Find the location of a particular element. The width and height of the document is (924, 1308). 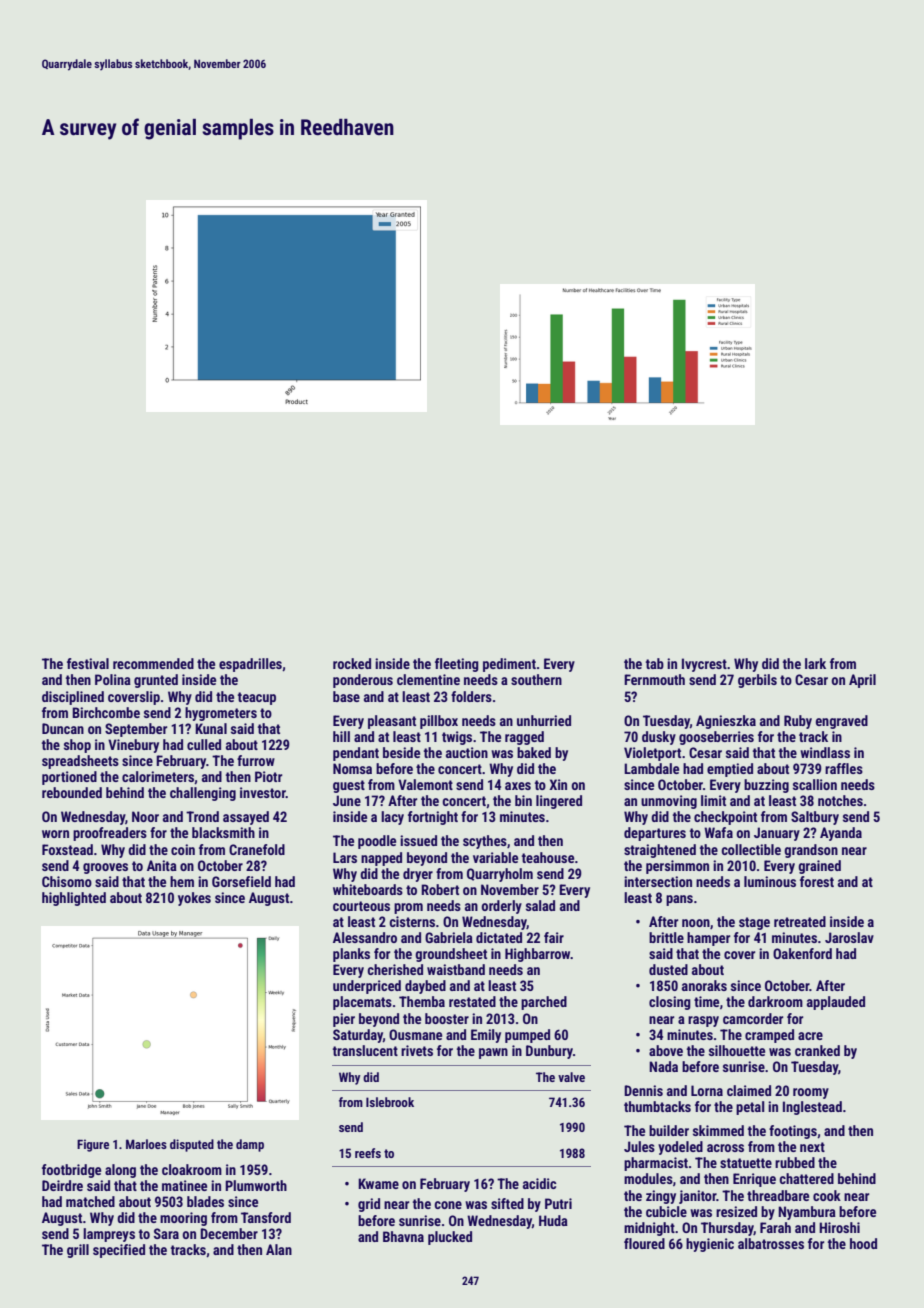

Robert is located at coordinates (440, 889).
